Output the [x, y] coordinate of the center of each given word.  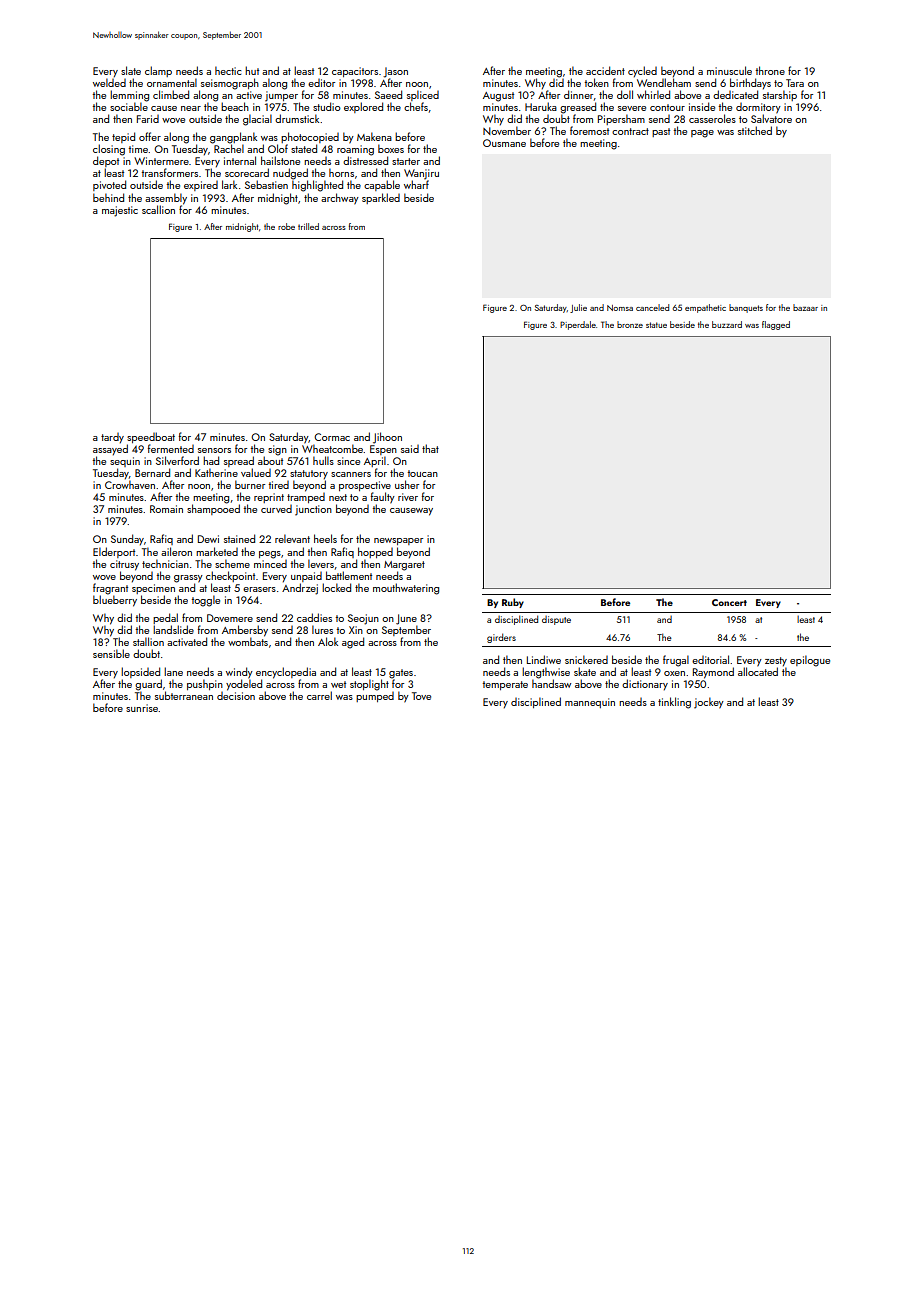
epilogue [810, 661]
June [406, 619]
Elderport [114, 552]
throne [770, 70]
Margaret [404, 566]
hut [252, 70]
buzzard [727, 324]
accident [605, 70]
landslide [173, 629]
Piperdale [578, 325]
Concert [729, 602]
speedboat [151, 437]
